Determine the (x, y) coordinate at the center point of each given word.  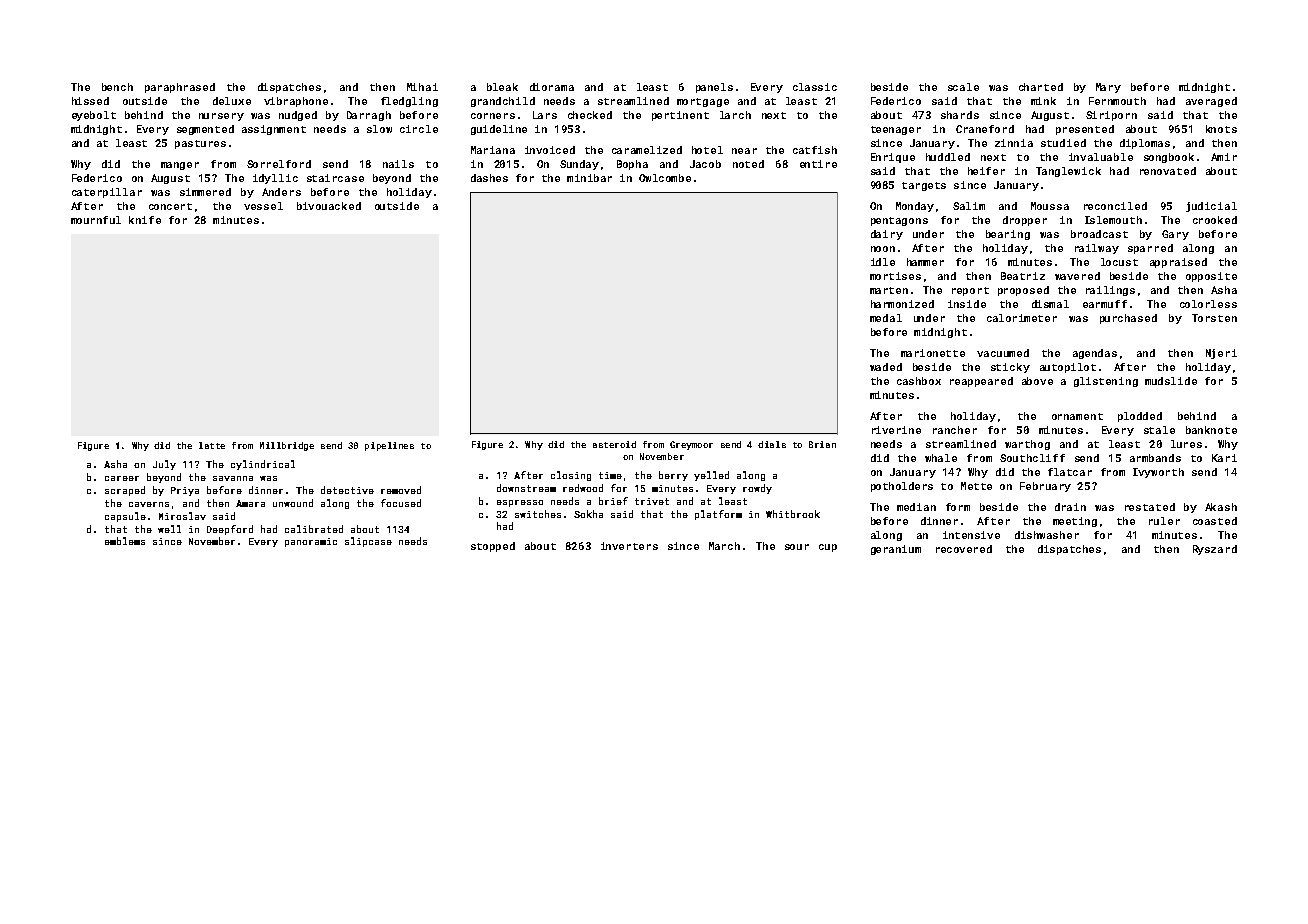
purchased (1128, 319)
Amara (250, 503)
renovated (1168, 171)
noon (883, 249)
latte (212, 445)
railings (1110, 291)
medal (886, 318)
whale (941, 458)
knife (145, 220)
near (744, 151)
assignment (274, 130)
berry (673, 476)
